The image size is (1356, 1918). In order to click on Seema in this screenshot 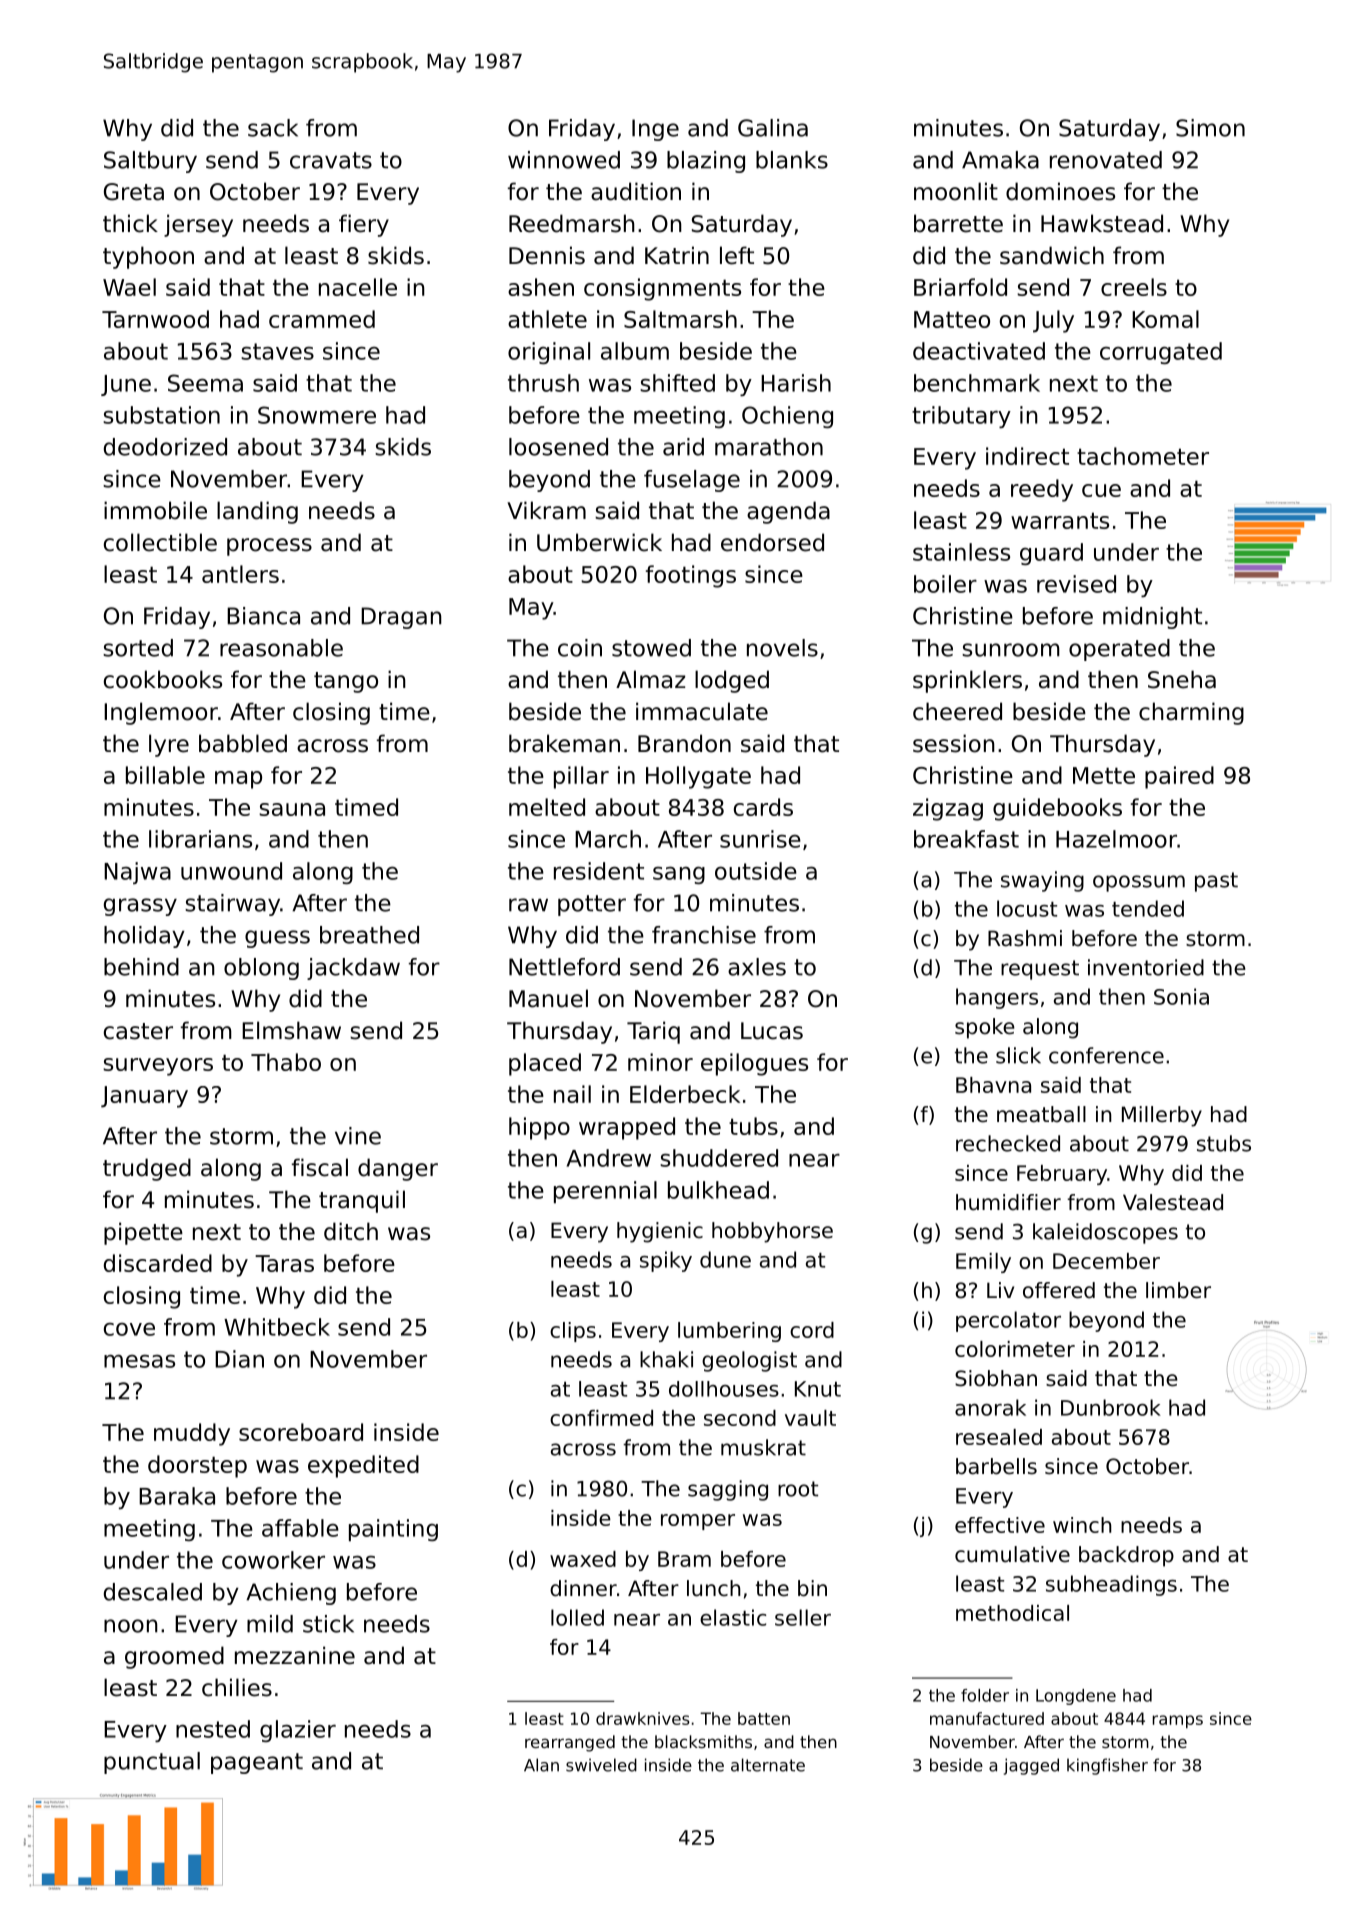, I will do `click(205, 383)`.
